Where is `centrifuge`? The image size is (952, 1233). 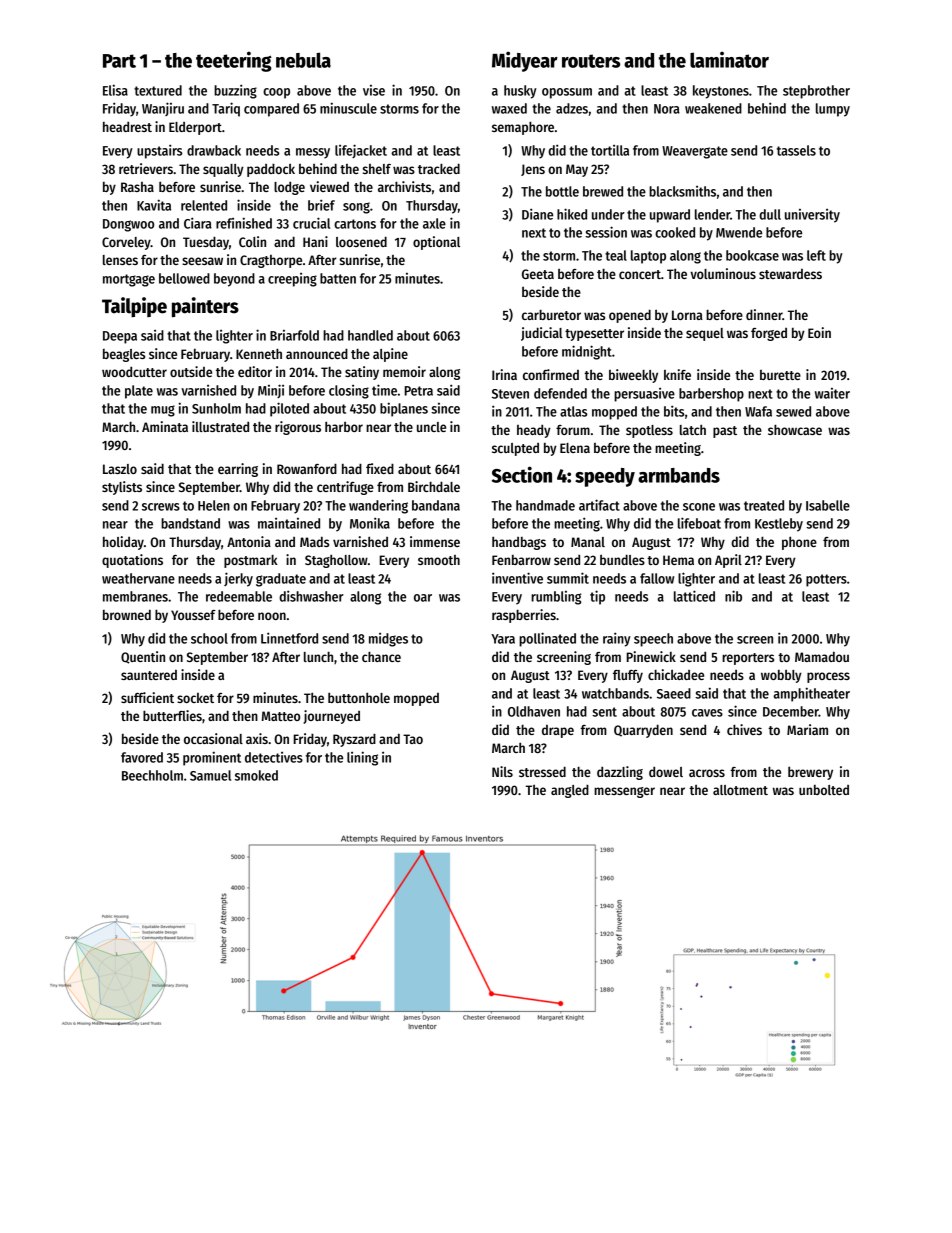
centrifuge is located at coordinates (345, 488).
